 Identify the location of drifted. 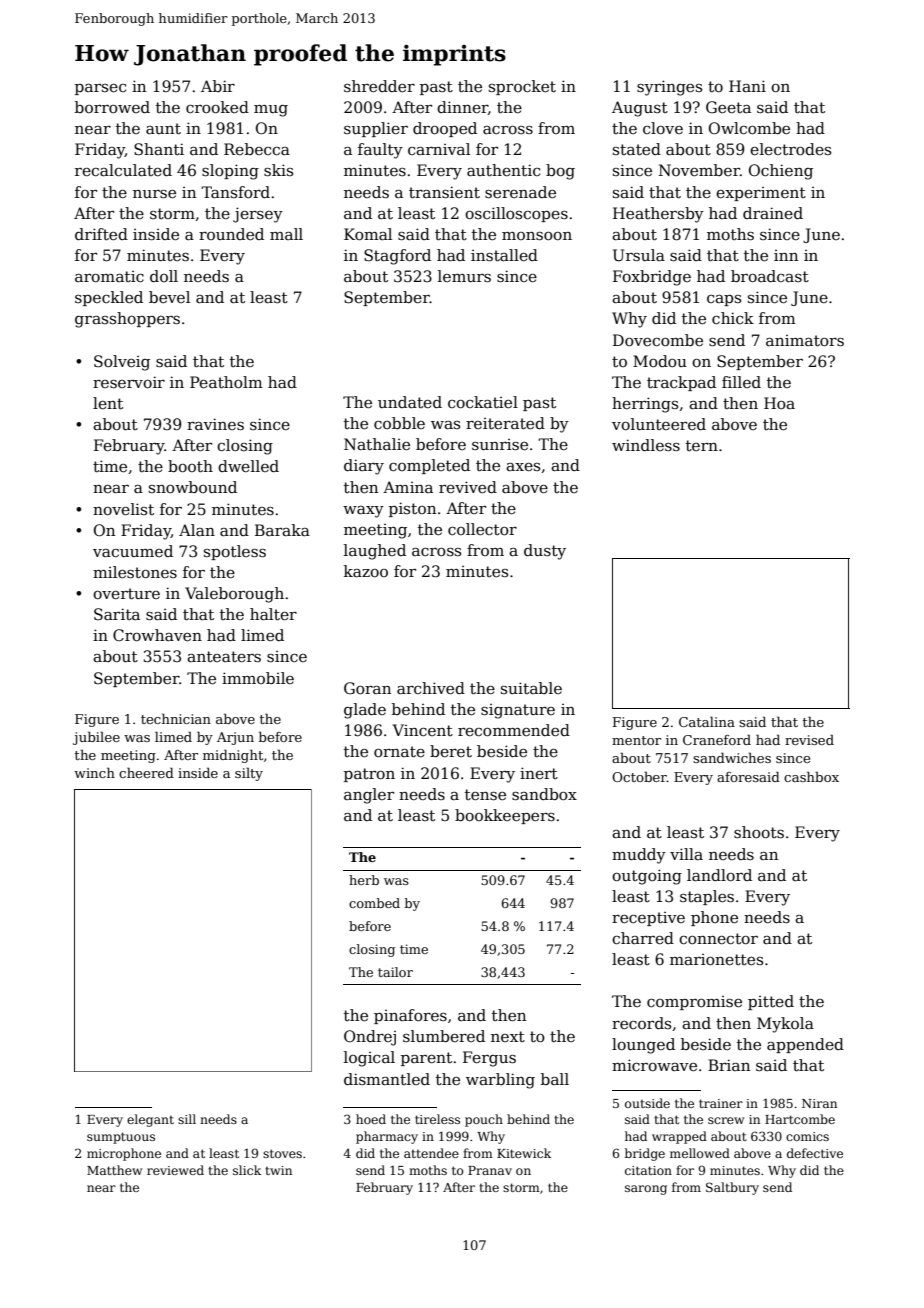
(101, 234).
